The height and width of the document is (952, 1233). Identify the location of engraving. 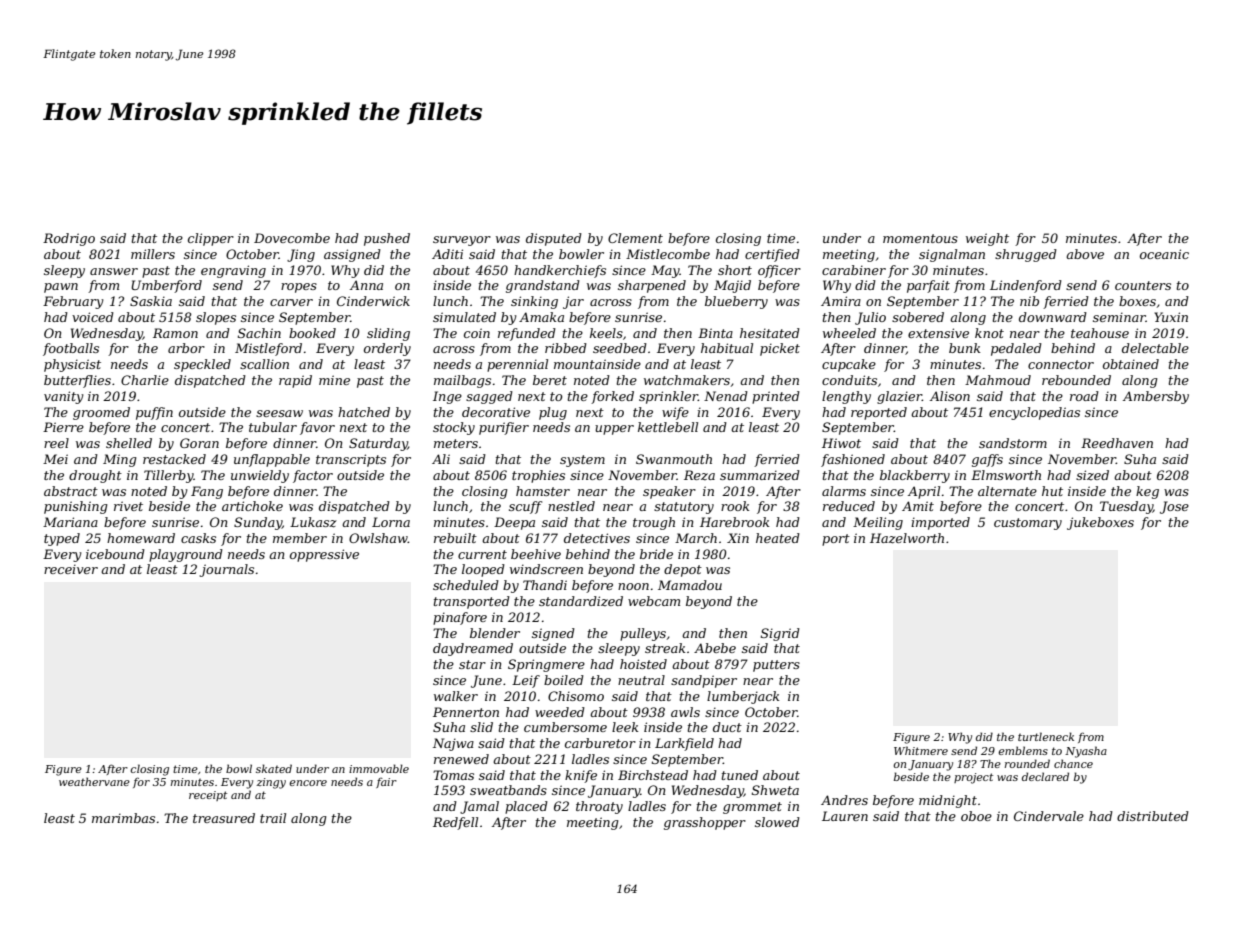
(233, 271).
